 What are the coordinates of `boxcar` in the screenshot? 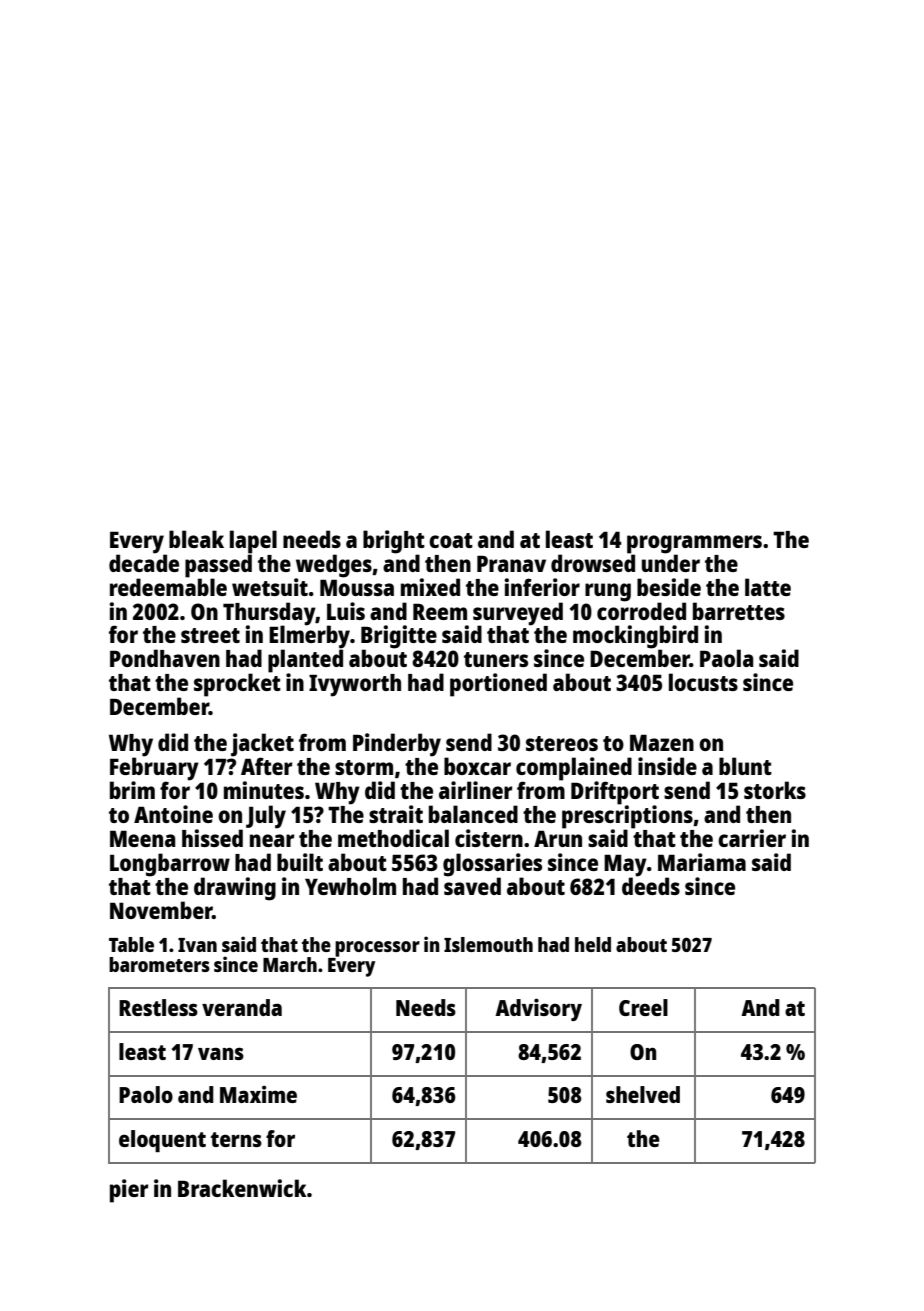 It's located at (477, 766).
